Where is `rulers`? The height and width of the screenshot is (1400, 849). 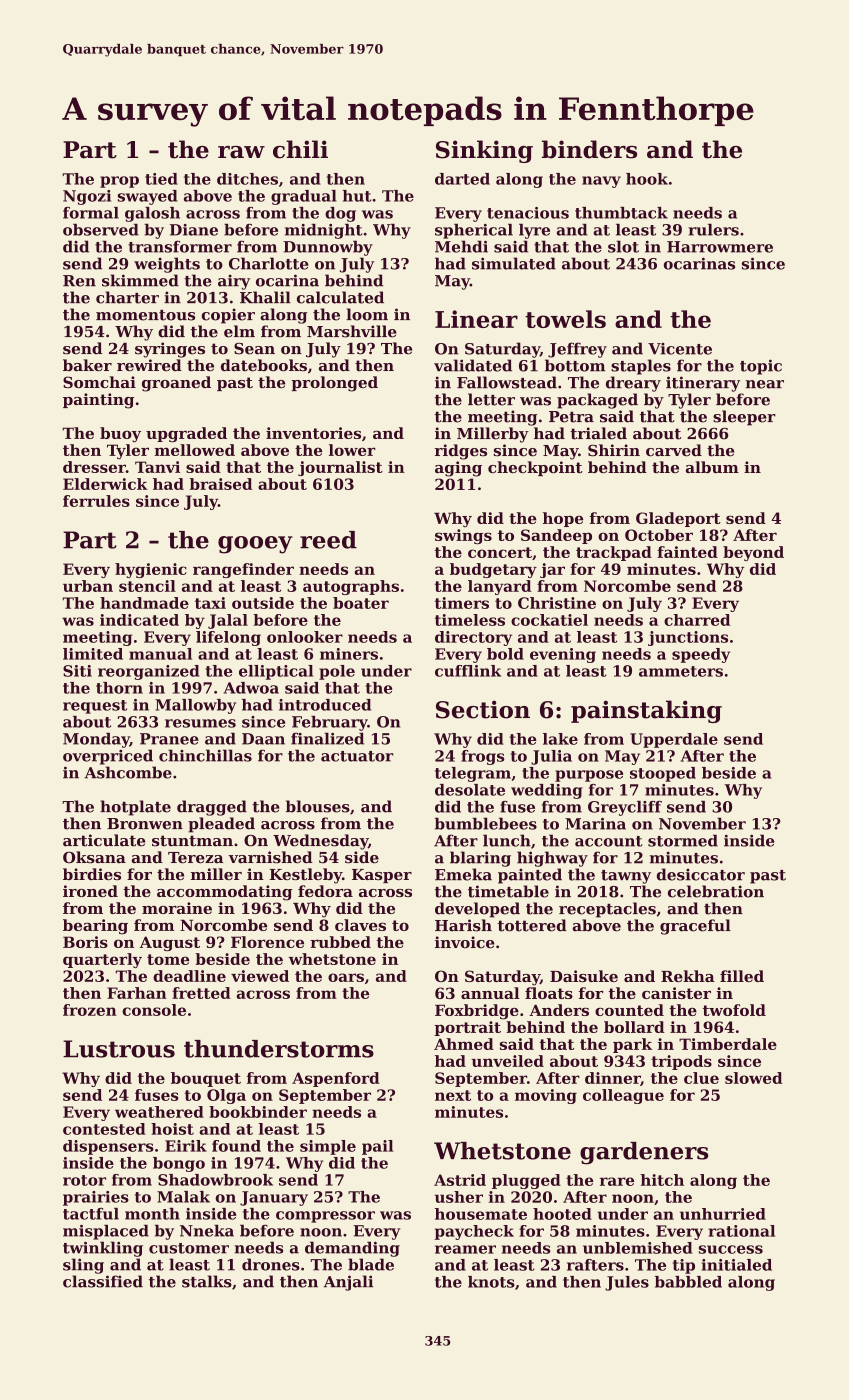
rulers is located at coordinates (713, 230).
